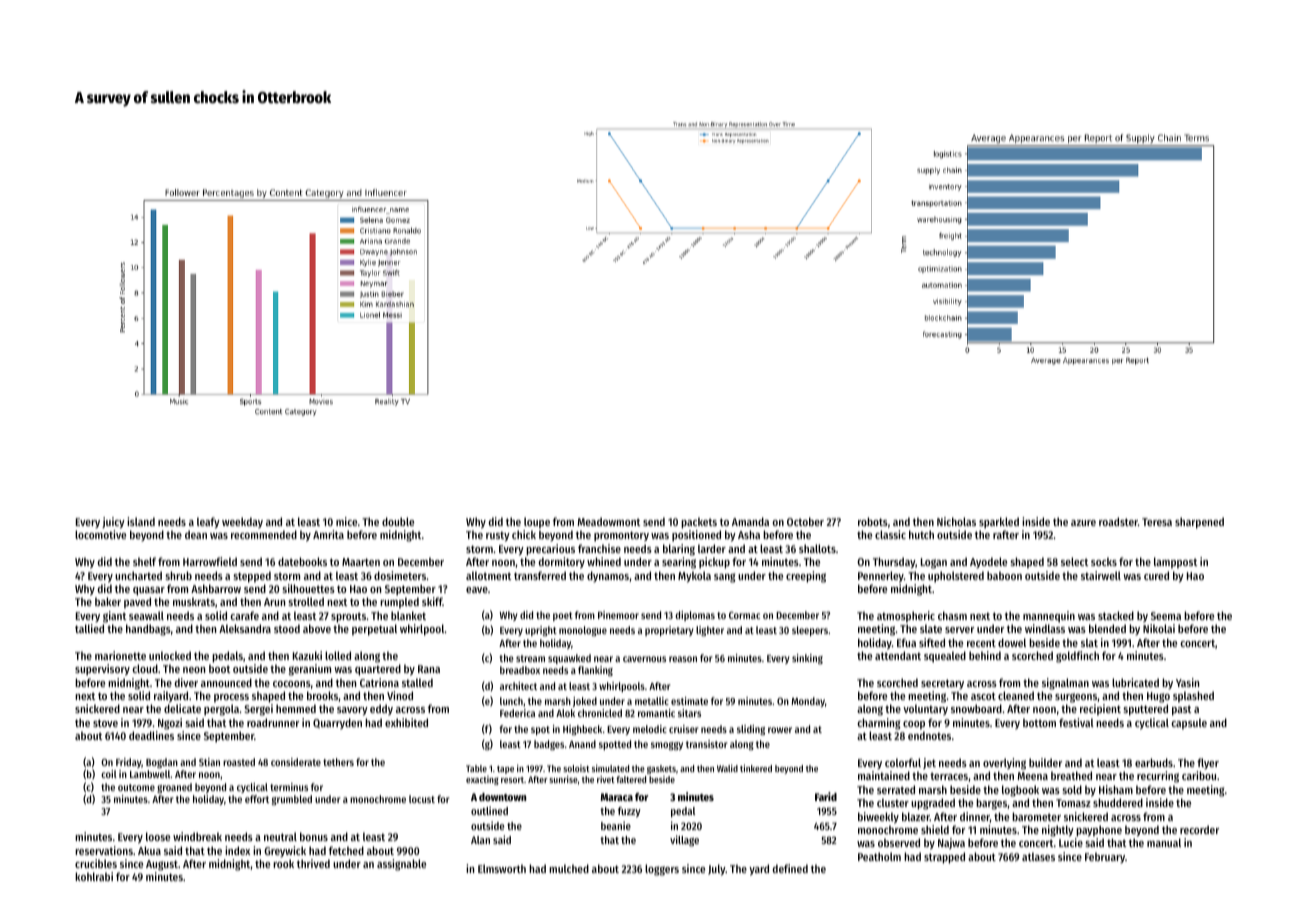 This image has height=924, width=1308. I want to click on thrived, so click(313, 863).
